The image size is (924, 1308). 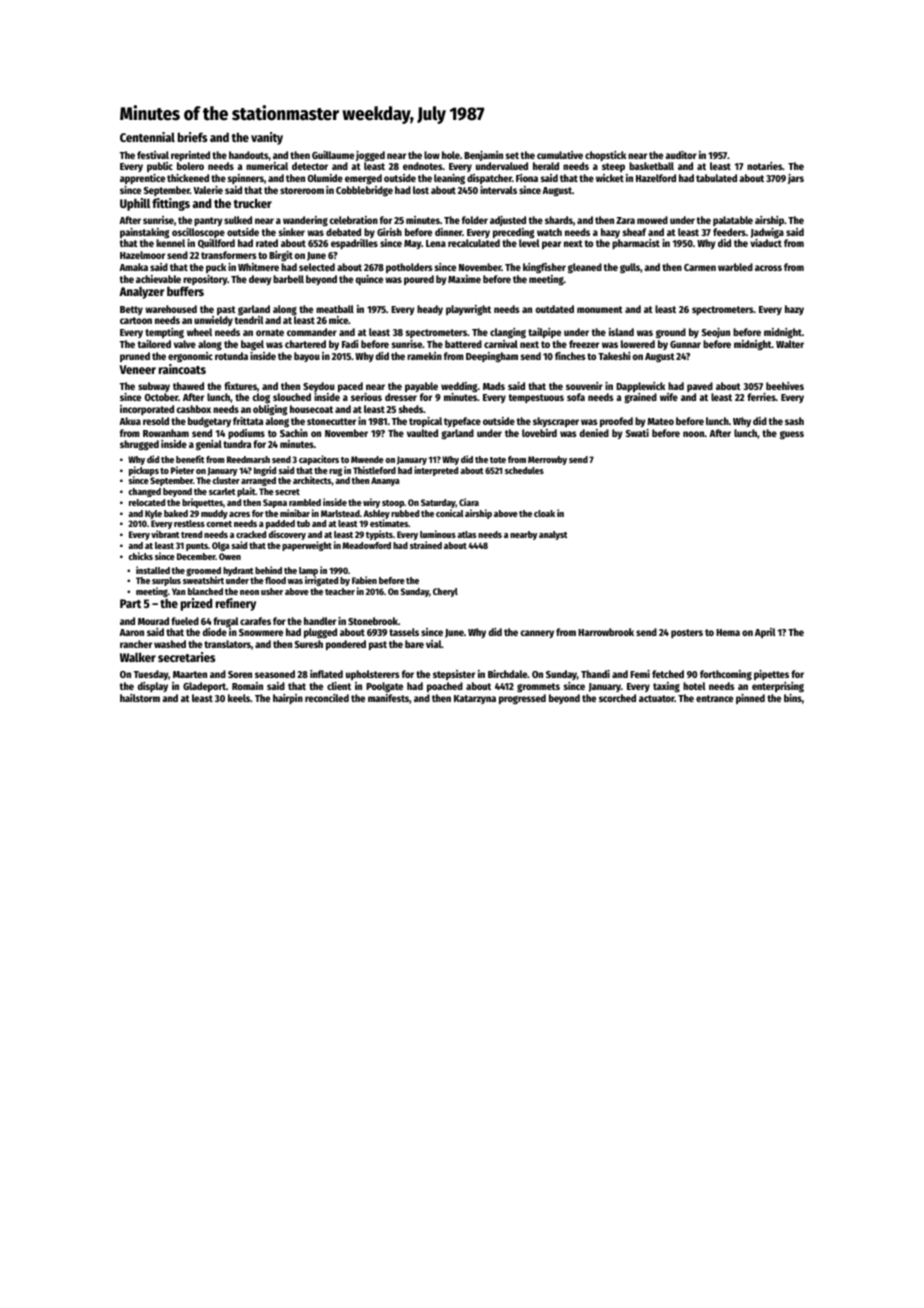 I want to click on typeface, so click(x=462, y=422).
